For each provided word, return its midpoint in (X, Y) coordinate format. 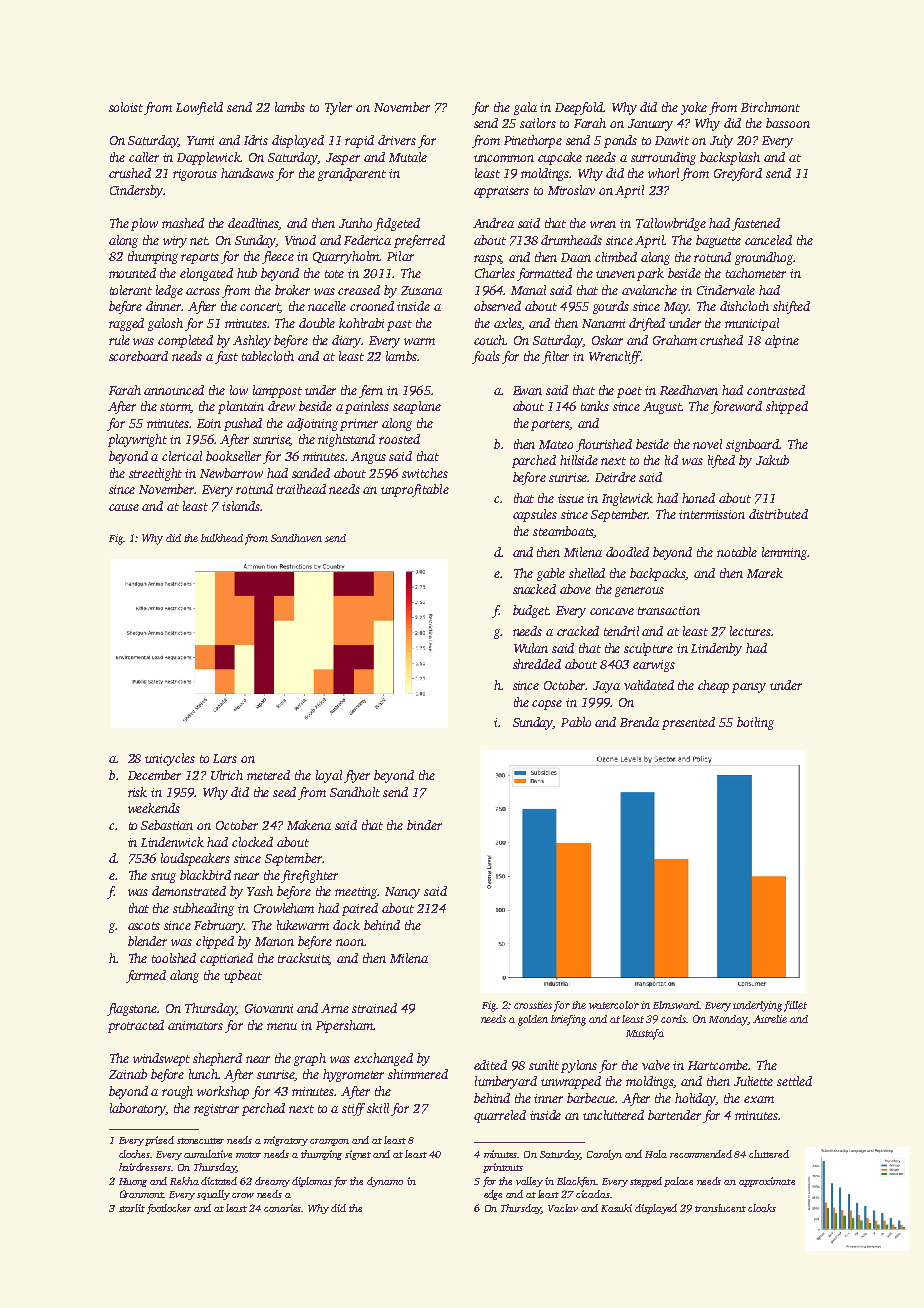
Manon (274, 941)
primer (359, 425)
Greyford (738, 174)
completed (185, 341)
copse (547, 705)
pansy (749, 688)
